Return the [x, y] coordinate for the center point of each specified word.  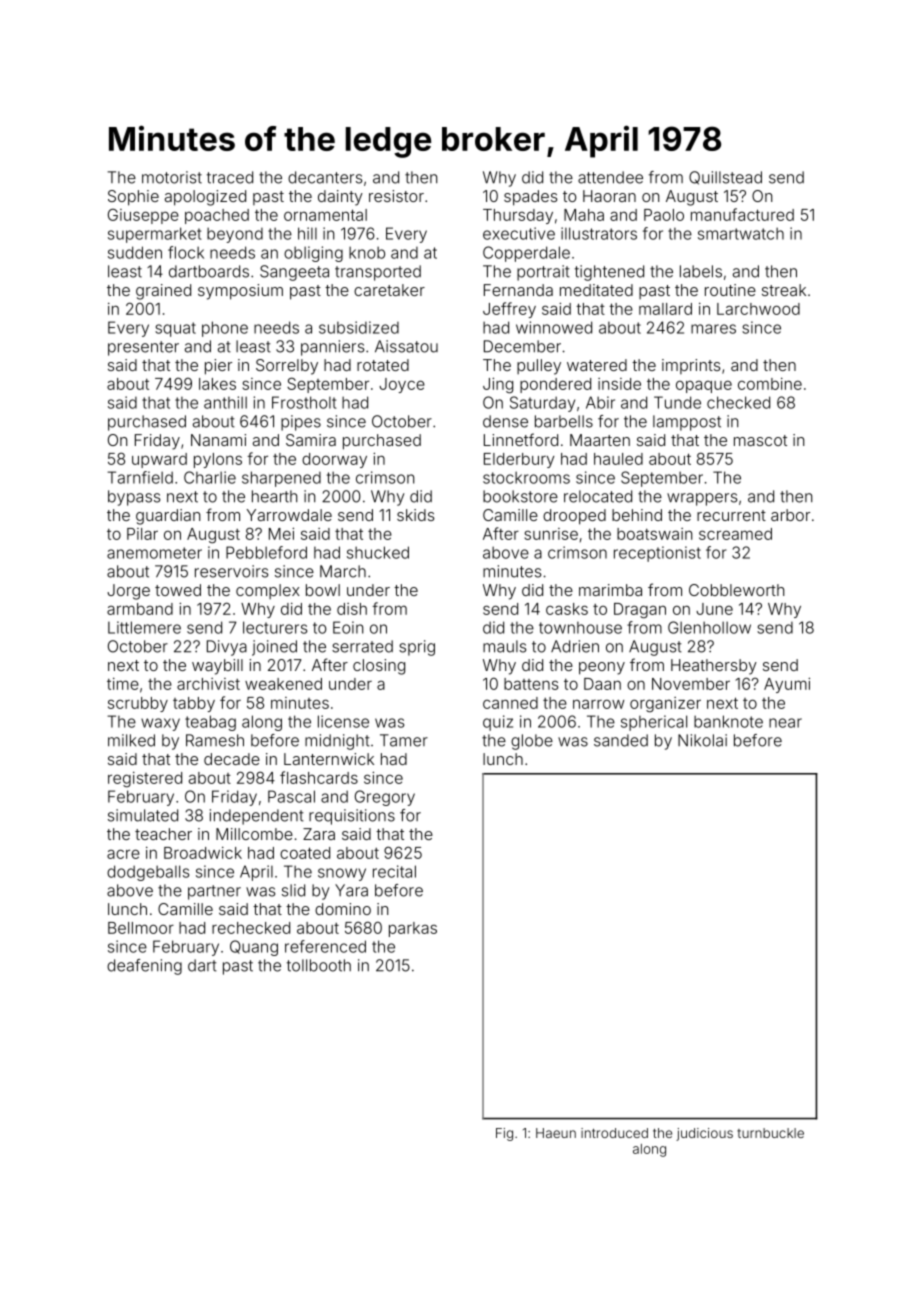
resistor [396, 196]
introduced [614, 1133]
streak [784, 290]
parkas [413, 929]
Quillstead [725, 178]
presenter [143, 348]
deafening [144, 967]
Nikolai [702, 740]
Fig [504, 1134]
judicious [704, 1134]
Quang [254, 948]
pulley [539, 367]
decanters [325, 177]
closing [379, 667]
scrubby [138, 704]
